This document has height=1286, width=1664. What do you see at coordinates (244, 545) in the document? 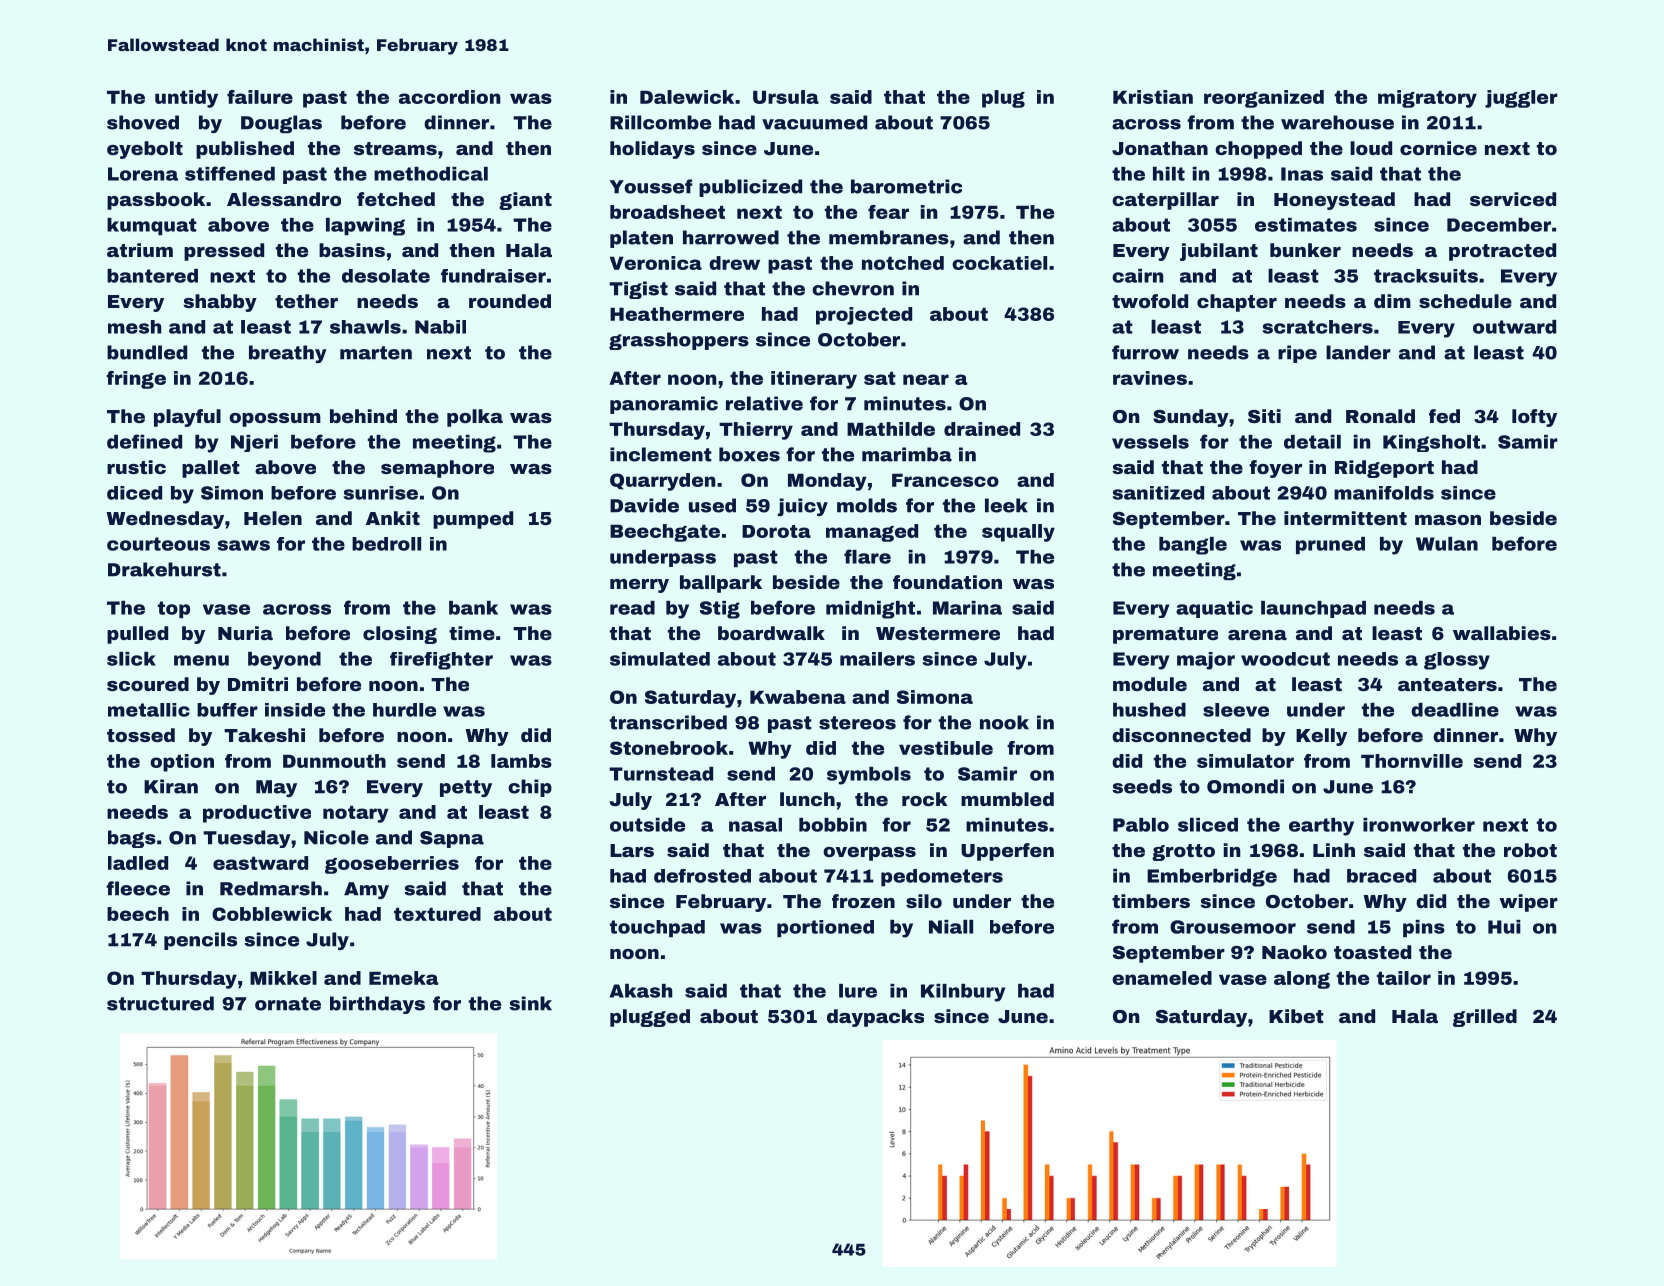
I see `saws` at bounding box center [244, 545].
